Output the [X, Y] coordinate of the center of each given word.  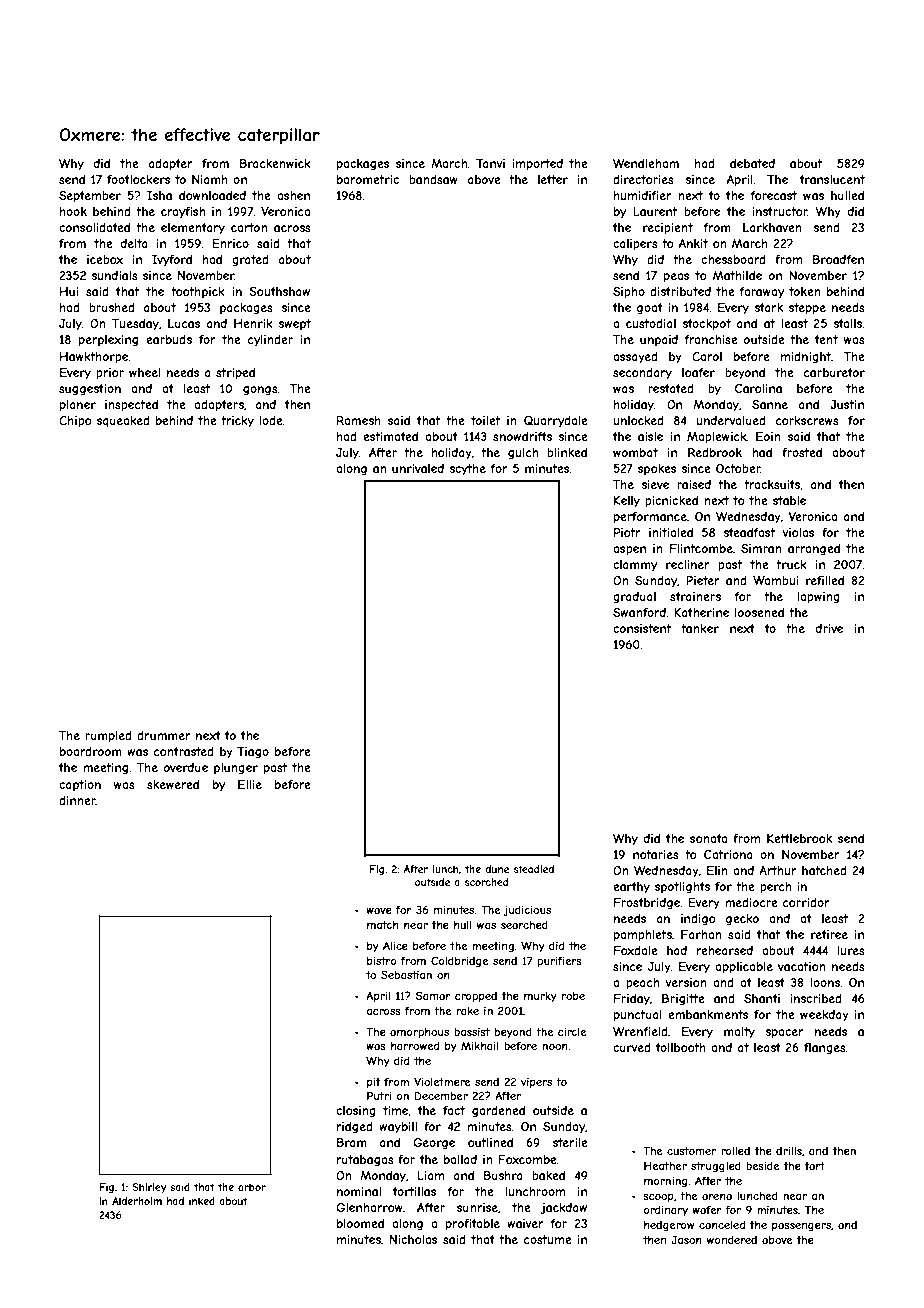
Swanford [639, 612]
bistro [382, 961]
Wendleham [646, 163]
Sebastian [406, 974]
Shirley [149, 1188]
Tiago [253, 753]
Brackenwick [275, 163]
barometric [368, 179]
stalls [847, 323]
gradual [634, 598]
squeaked [123, 421]
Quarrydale [556, 422]
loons [825, 982]
